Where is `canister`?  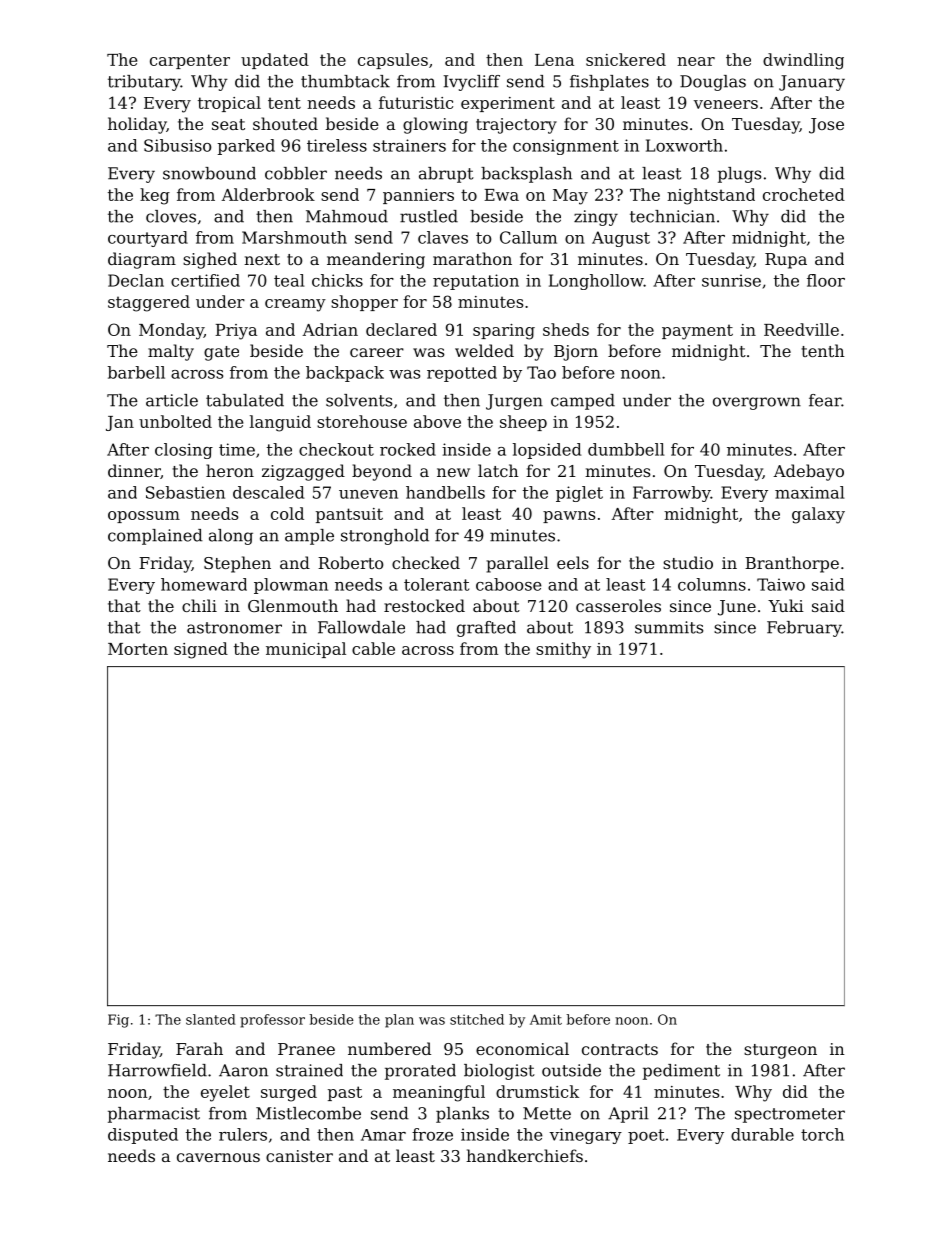 canister is located at coordinates (299, 1156).
